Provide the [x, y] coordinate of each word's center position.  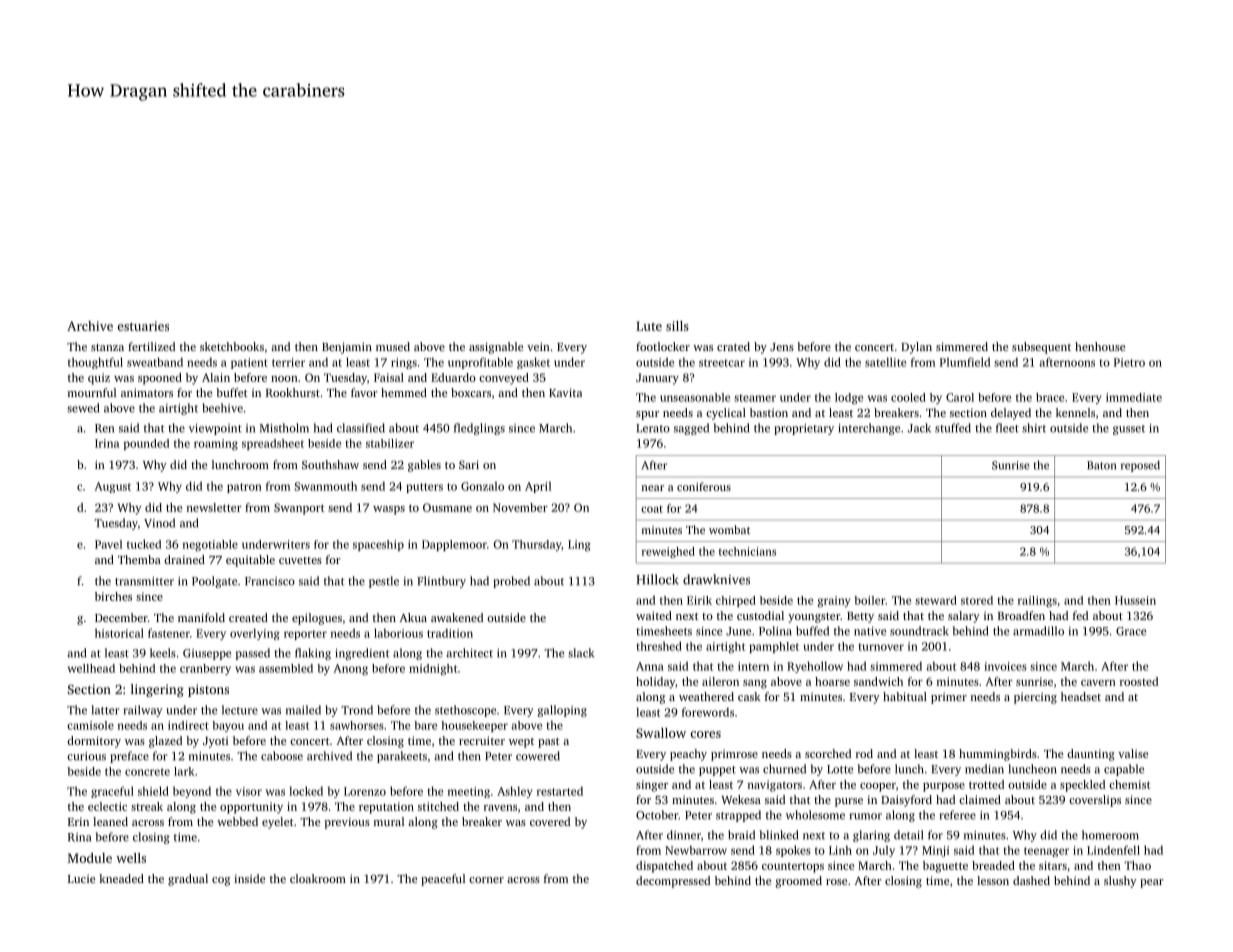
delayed [1011, 414]
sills [677, 326]
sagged [691, 429]
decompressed [673, 882]
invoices [1005, 666]
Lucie [81, 878]
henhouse [1100, 346]
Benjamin [347, 348]
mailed [303, 710]
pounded [146, 444]
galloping [562, 711]
